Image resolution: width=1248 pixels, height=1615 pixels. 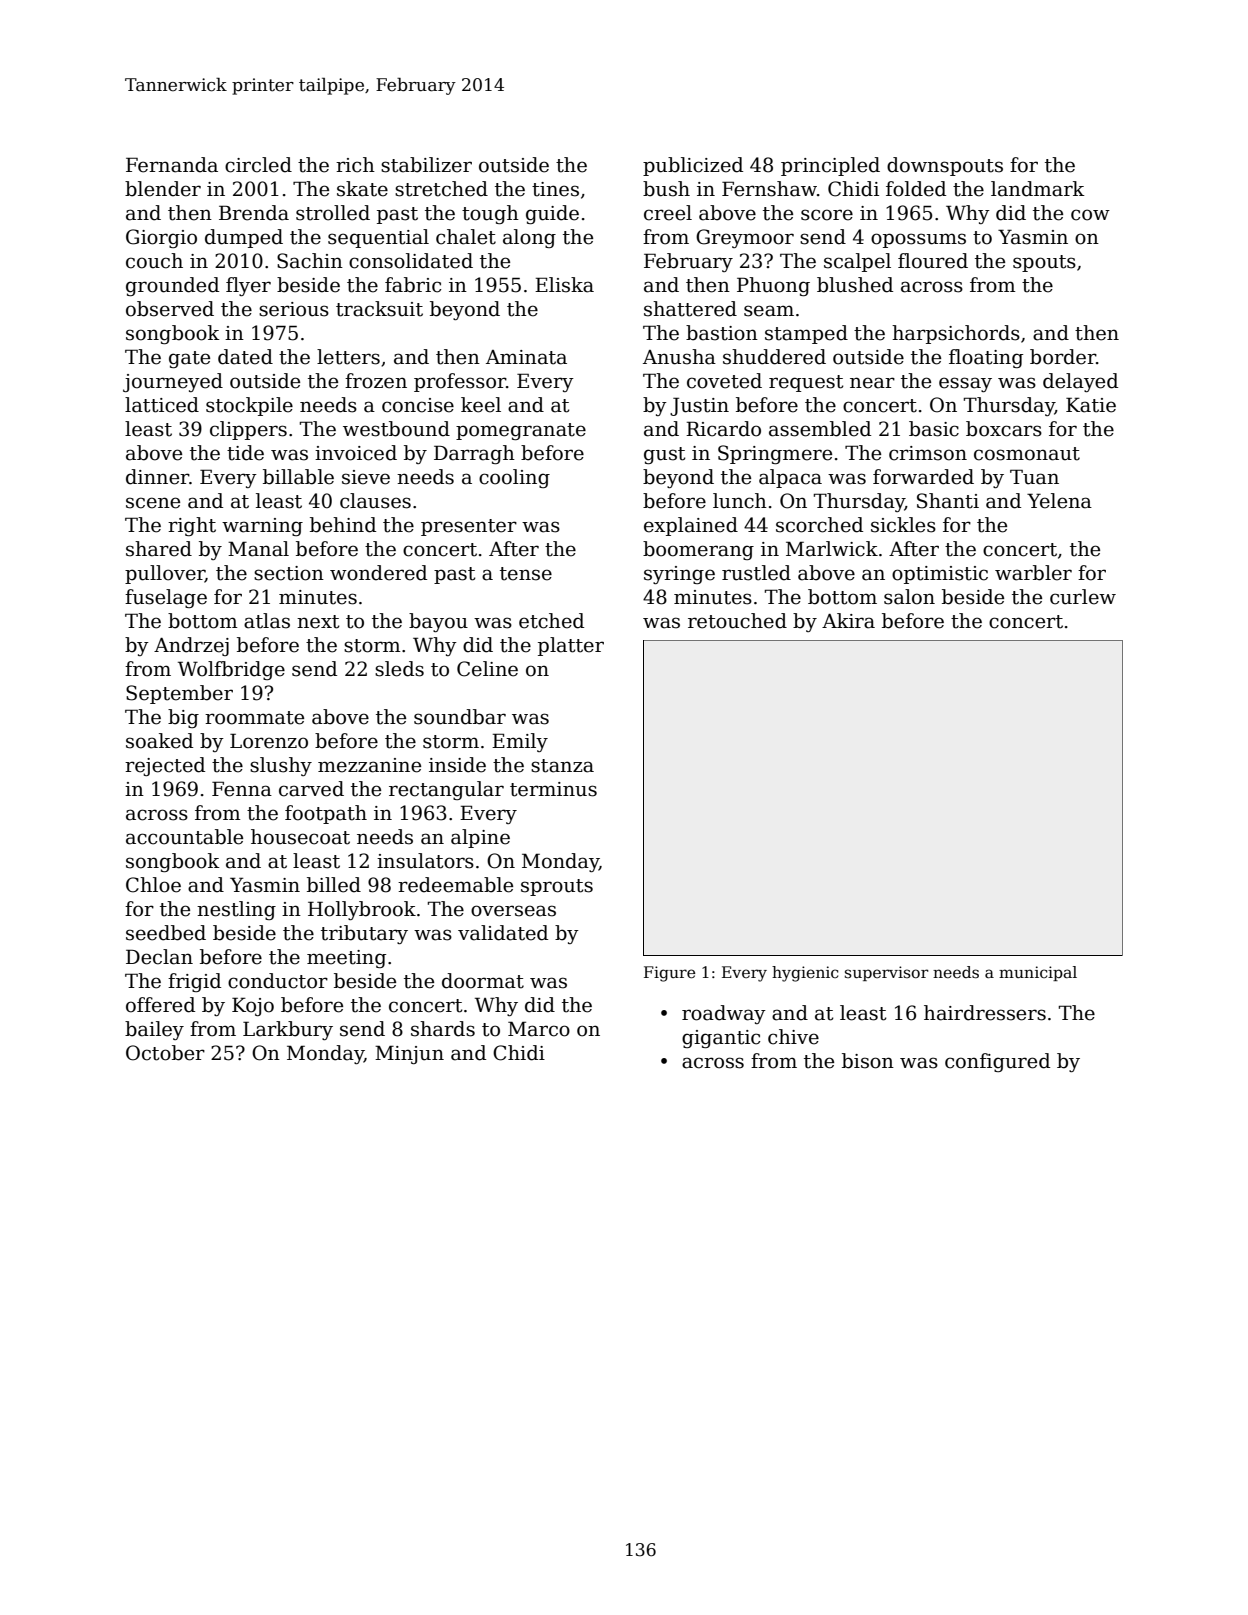 I want to click on Minjun, so click(x=409, y=1054).
